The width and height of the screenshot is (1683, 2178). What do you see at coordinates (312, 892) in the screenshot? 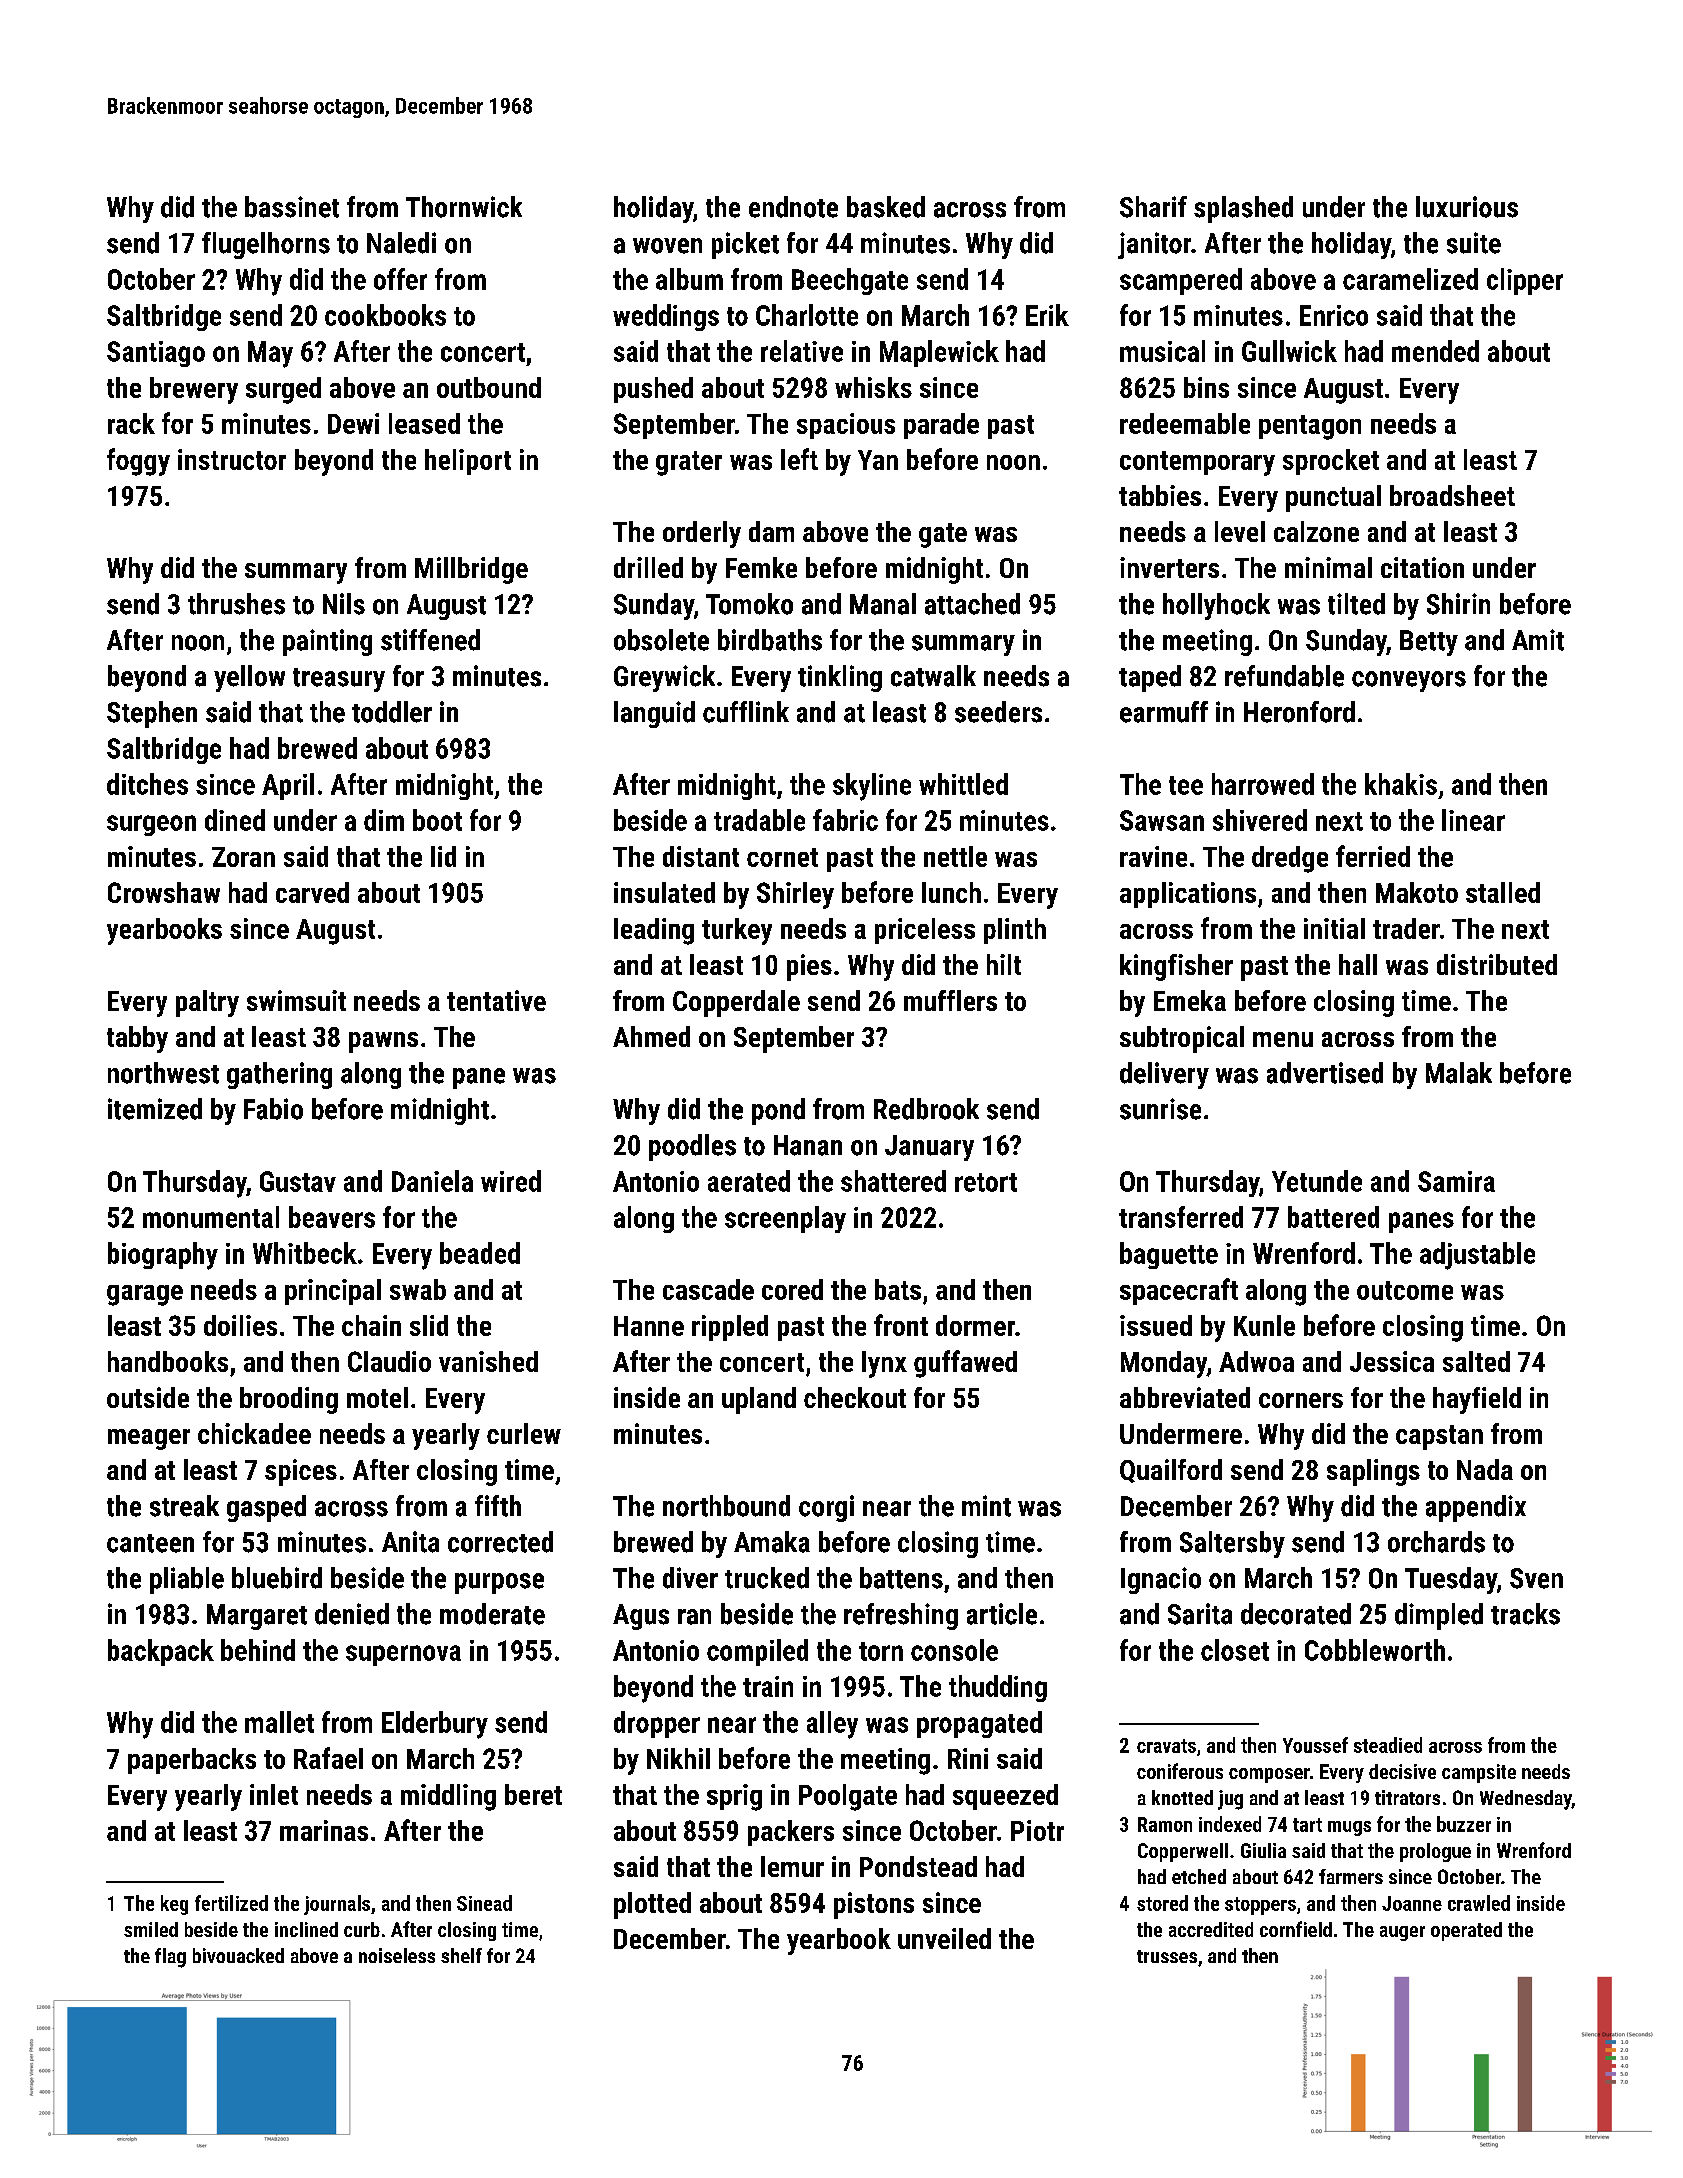
I see `carved` at bounding box center [312, 892].
